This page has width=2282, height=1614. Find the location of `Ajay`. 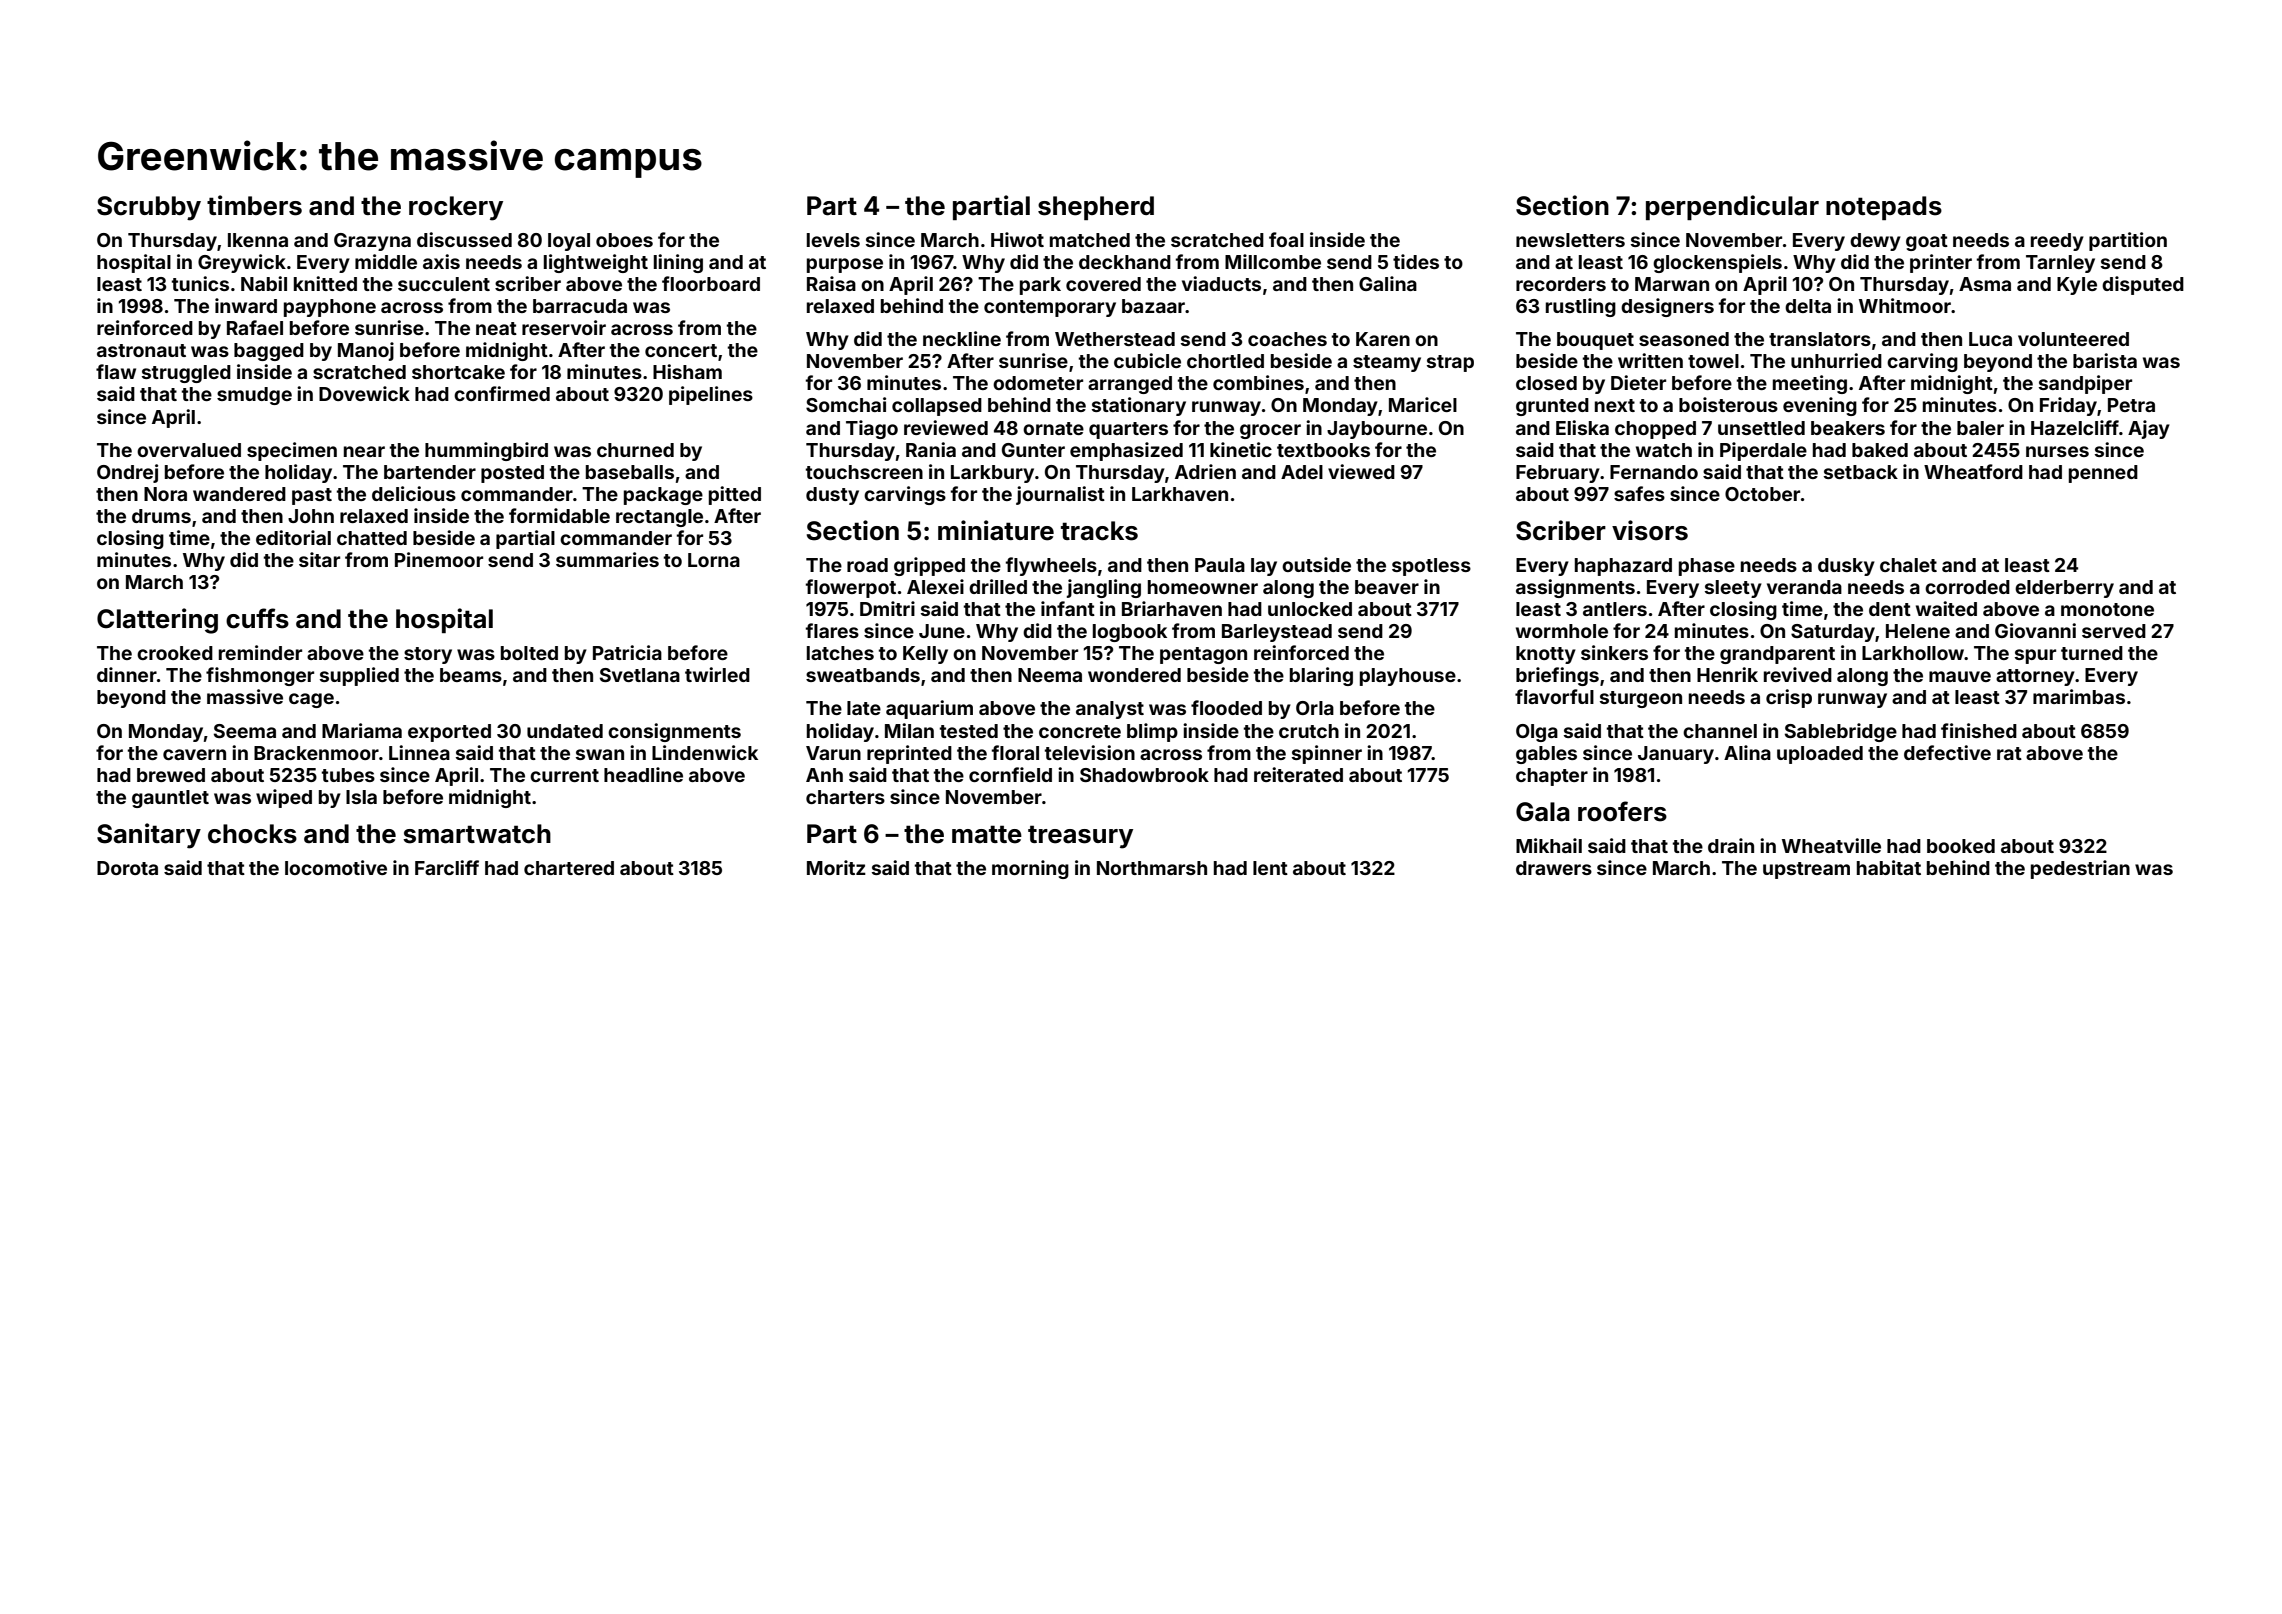

Ajay is located at coordinates (2149, 429).
